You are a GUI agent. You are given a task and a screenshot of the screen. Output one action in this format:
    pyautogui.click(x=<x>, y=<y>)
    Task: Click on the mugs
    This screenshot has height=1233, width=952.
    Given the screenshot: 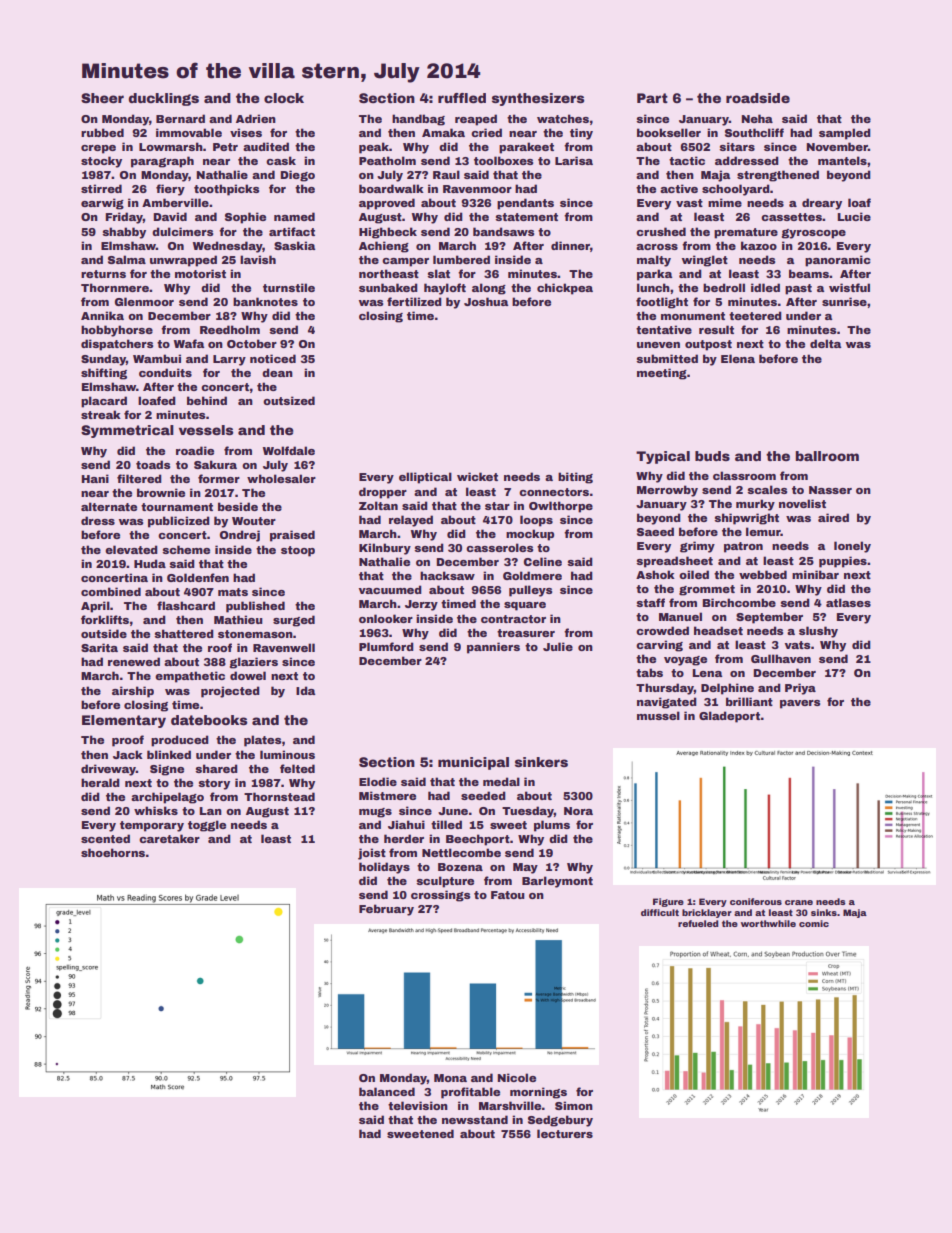 What is the action you would take?
    pyautogui.click(x=375, y=813)
